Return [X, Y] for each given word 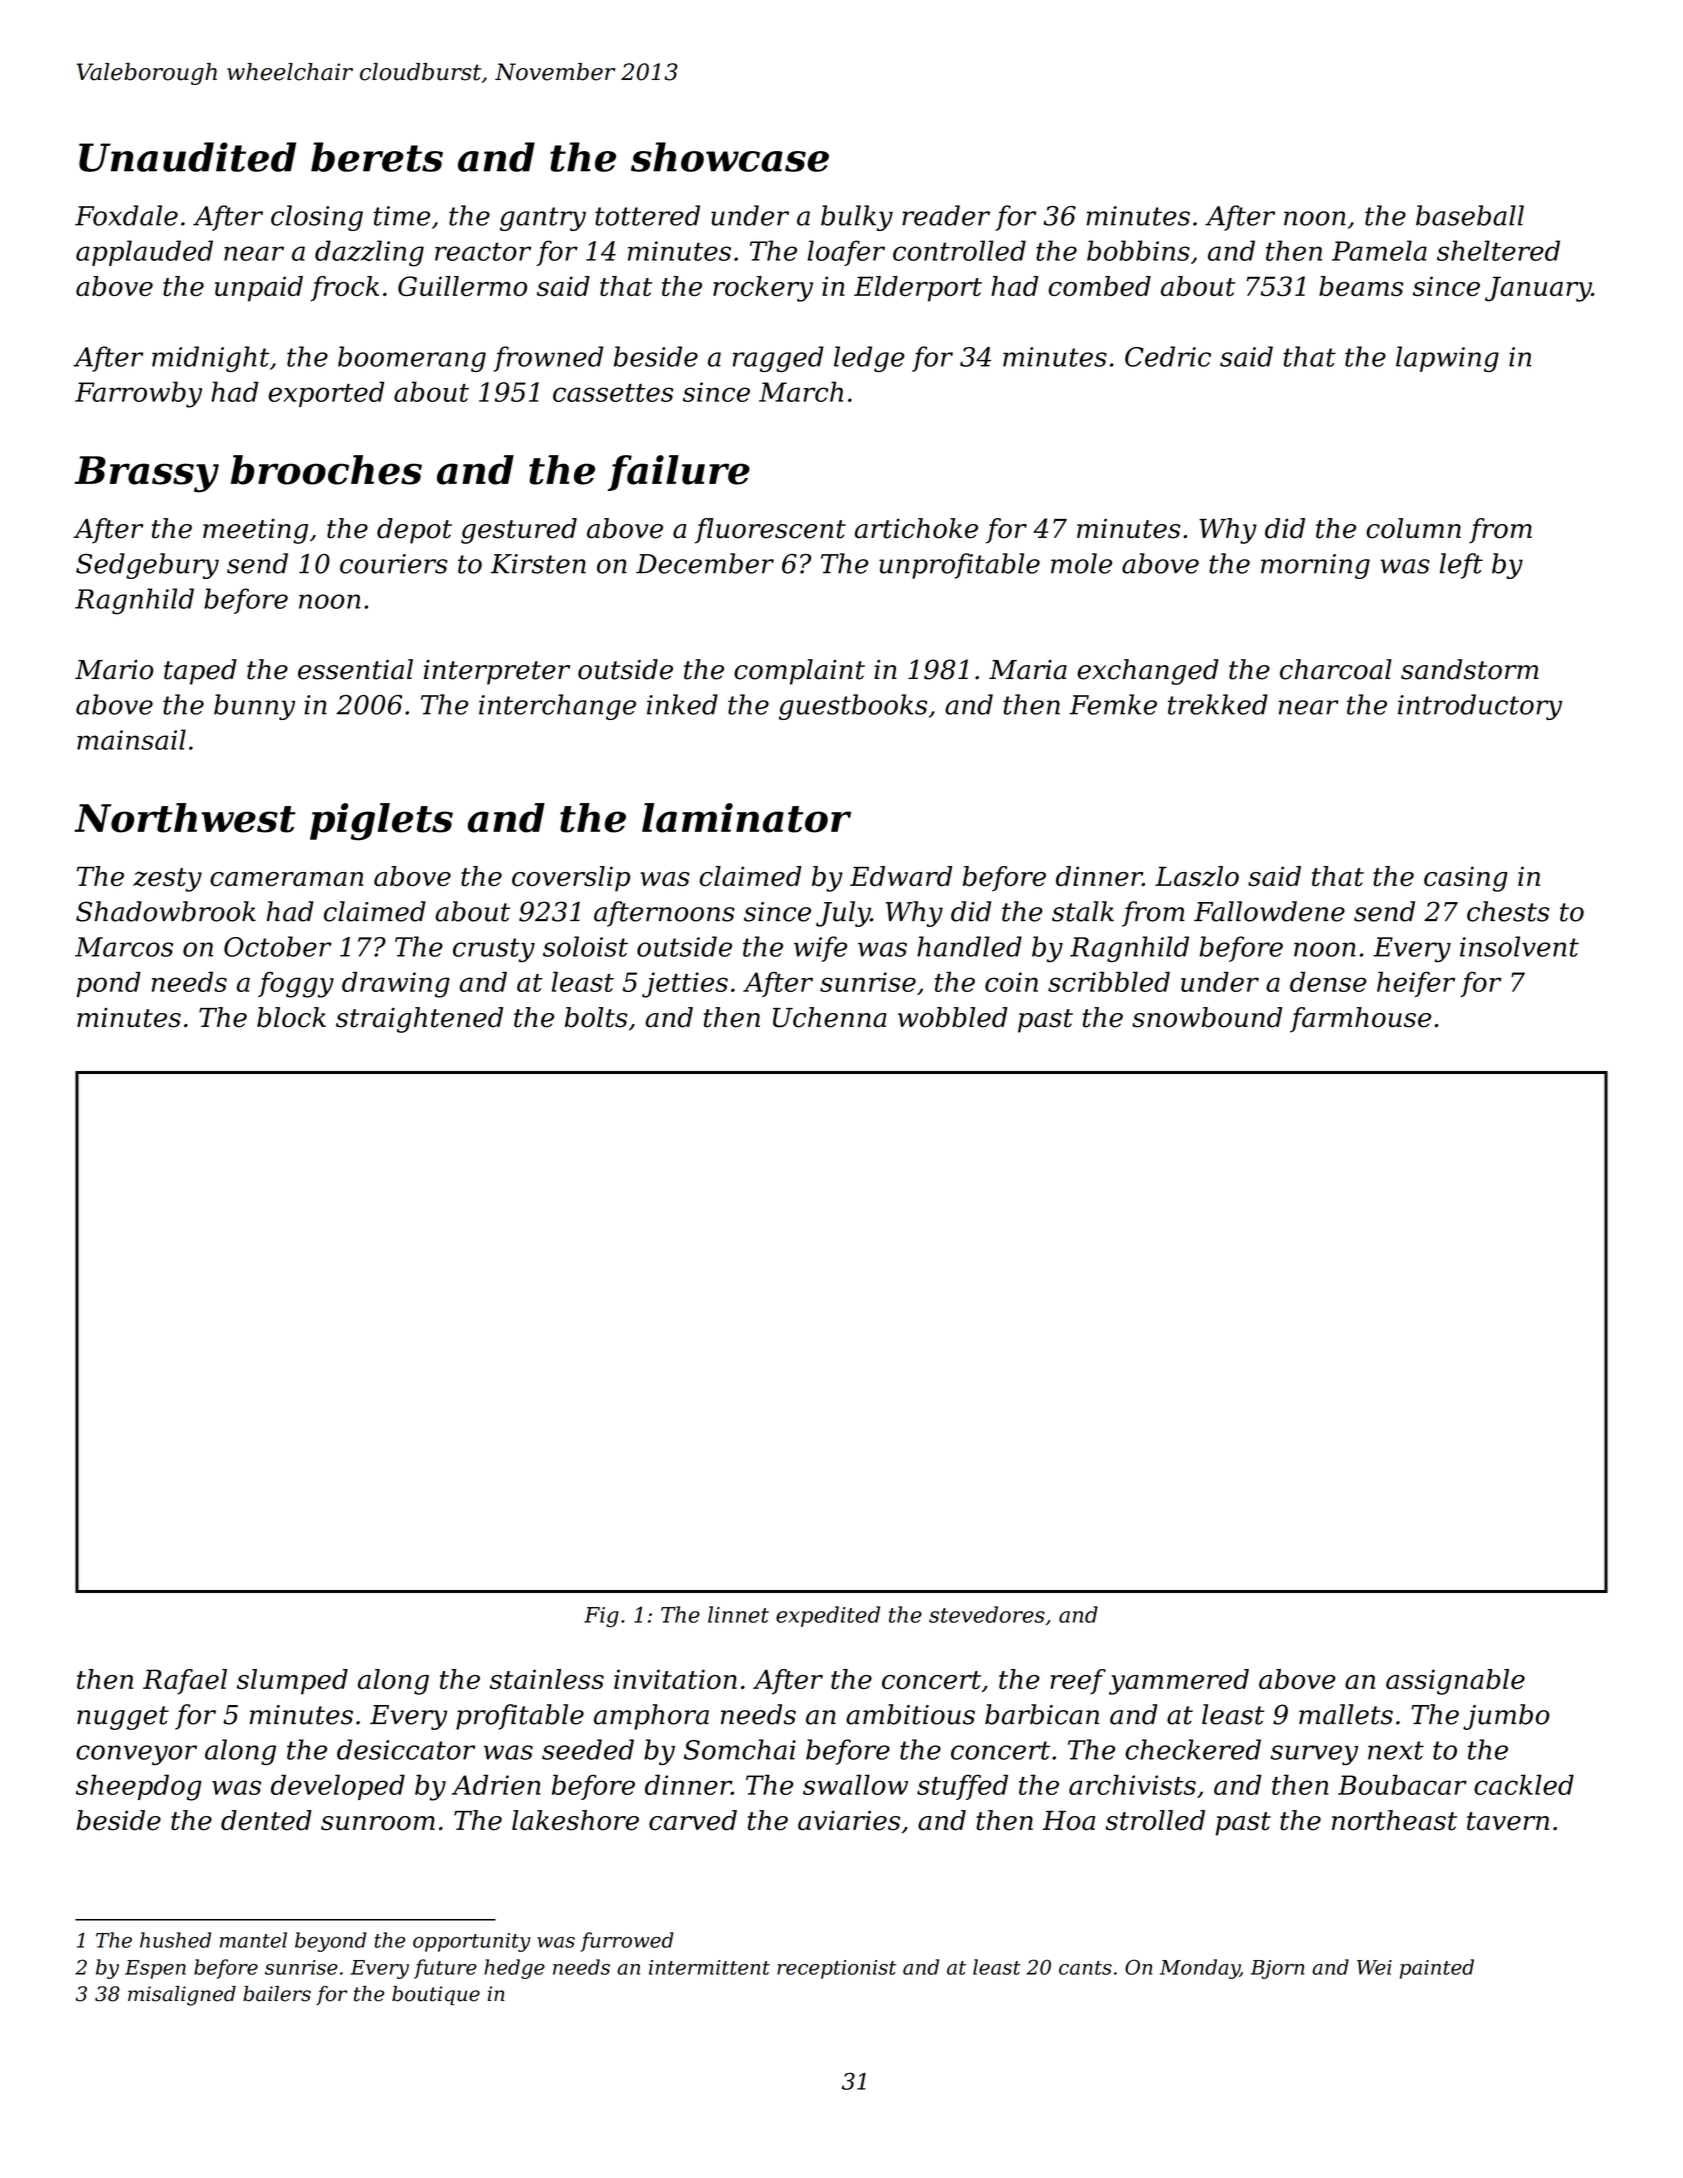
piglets [381, 822]
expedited [828, 1616]
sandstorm [1470, 669]
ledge [869, 359]
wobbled [953, 1017]
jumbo [1506, 1717]
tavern [1508, 1821]
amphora [651, 1717]
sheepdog [139, 1787]
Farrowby [138, 394]
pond [109, 984]
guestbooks [853, 707]
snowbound [1207, 1017]
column [1413, 528]
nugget [123, 1718]
